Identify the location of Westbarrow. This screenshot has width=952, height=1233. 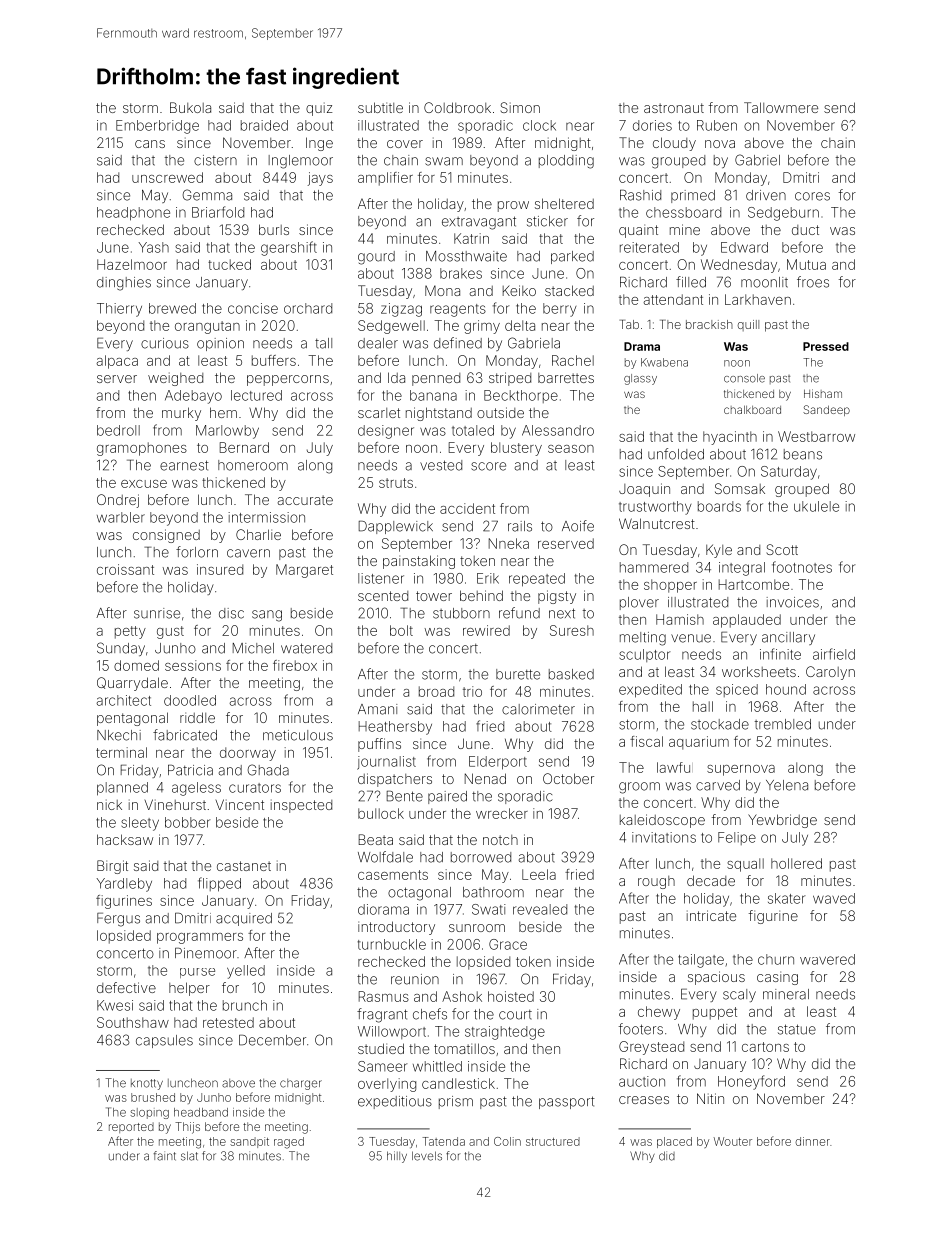
(816, 436).
